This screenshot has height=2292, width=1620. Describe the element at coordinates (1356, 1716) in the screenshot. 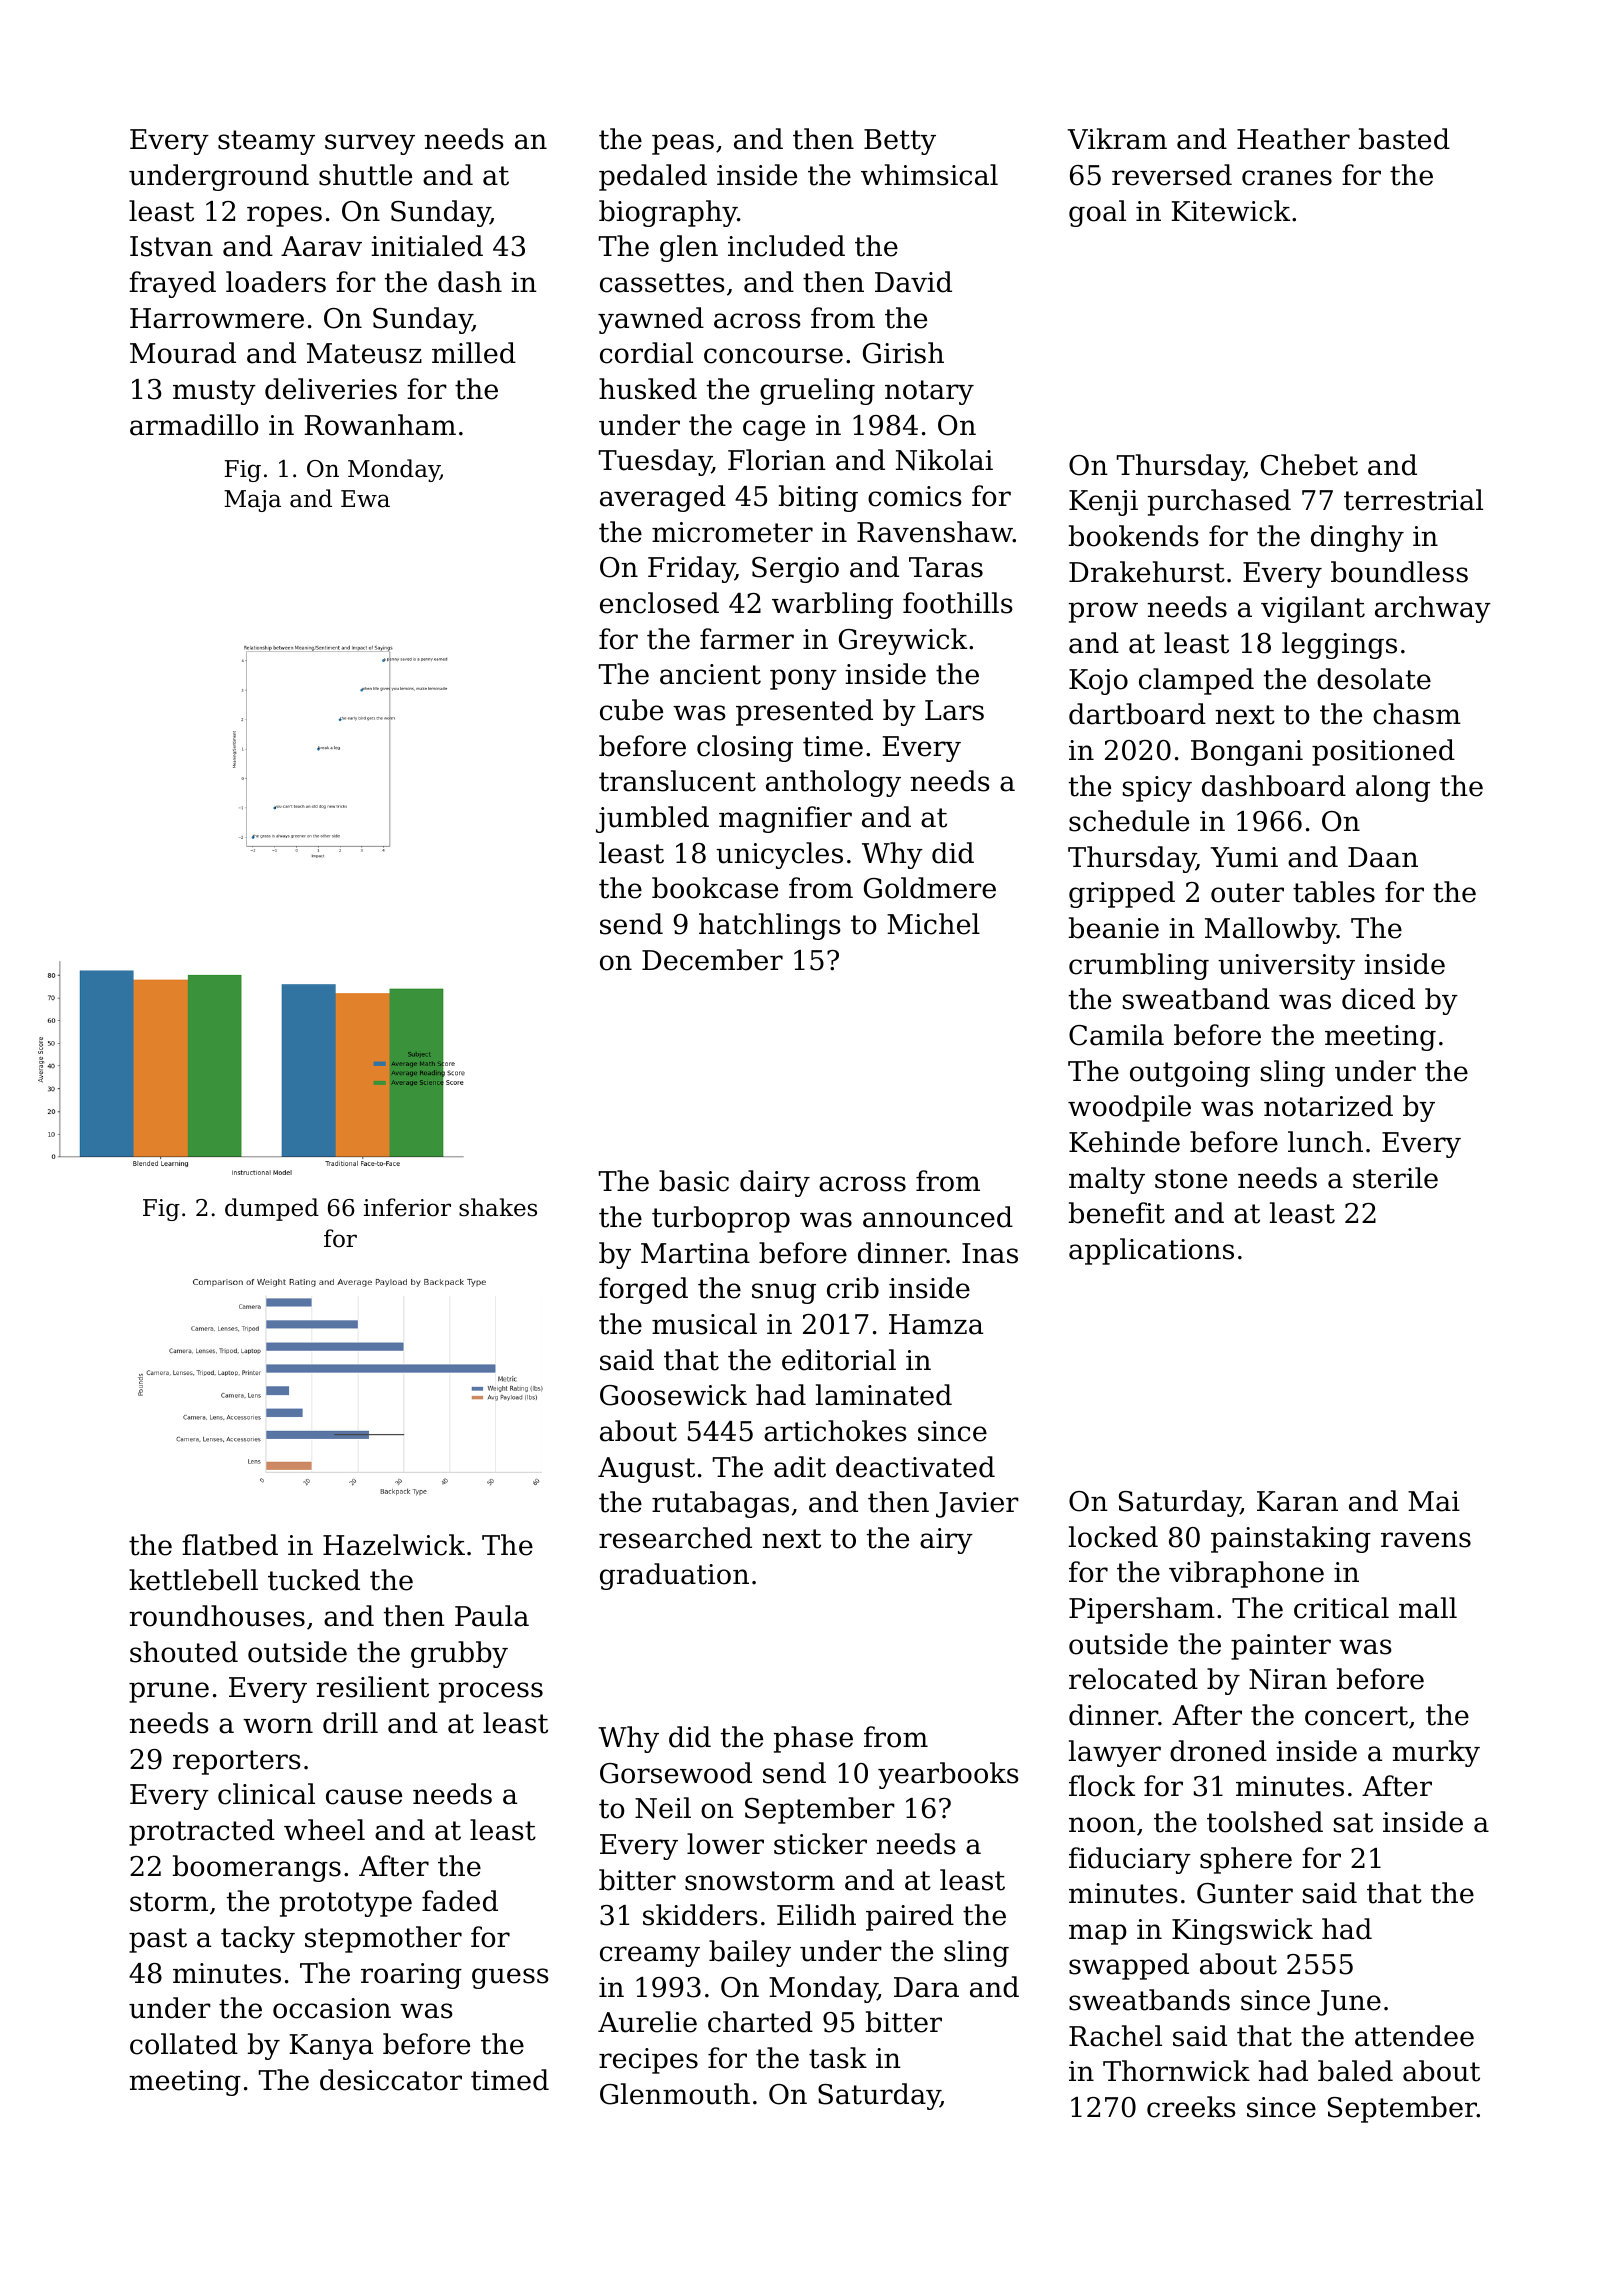

I see `concert` at that location.
